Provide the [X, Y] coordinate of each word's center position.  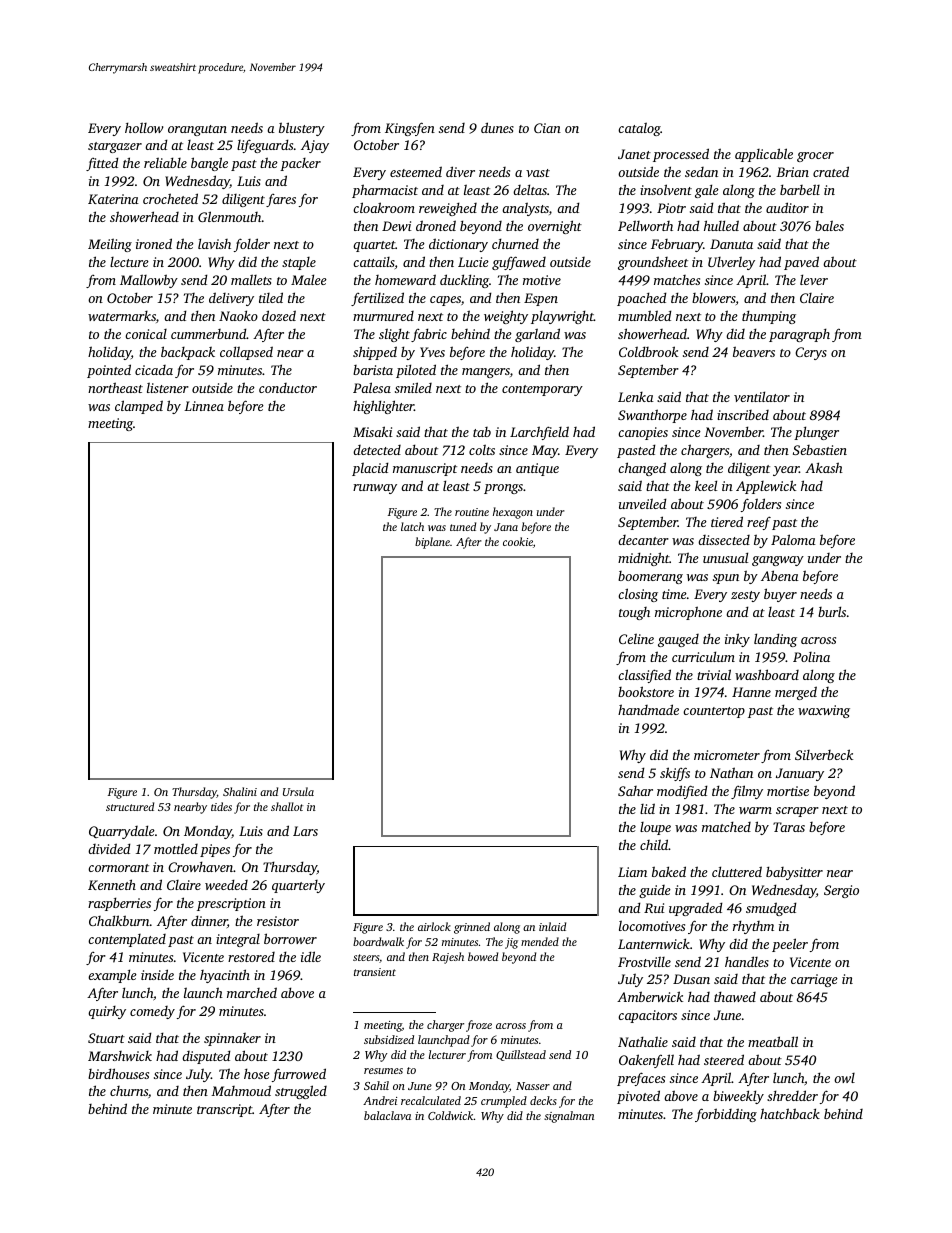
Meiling [110, 245]
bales [829, 225]
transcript [225, 1110]
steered [724, 1059]
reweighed [448, 209]
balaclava [387, 1115]
